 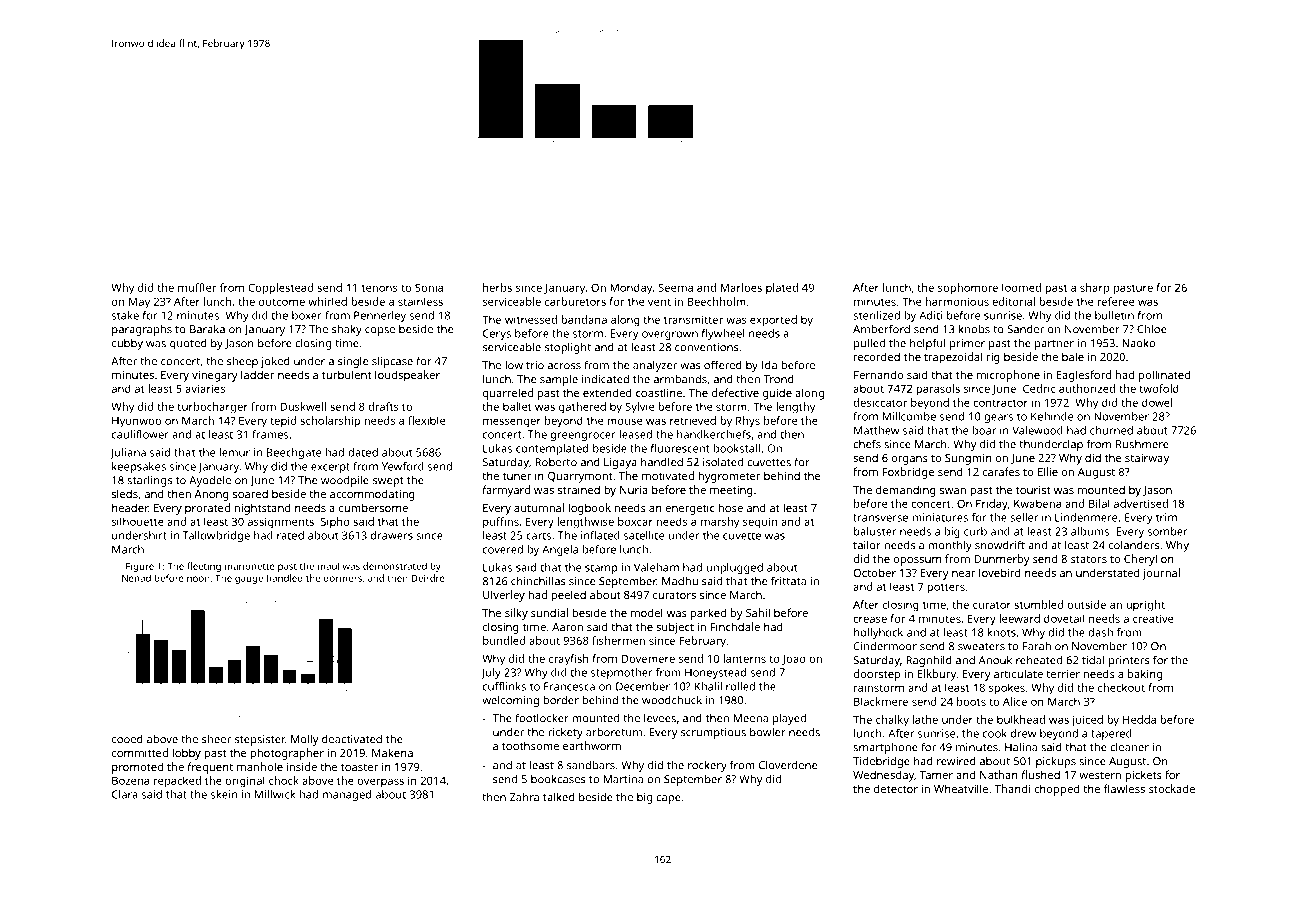 I want to click on upright, so click(x=1145, y=606).
